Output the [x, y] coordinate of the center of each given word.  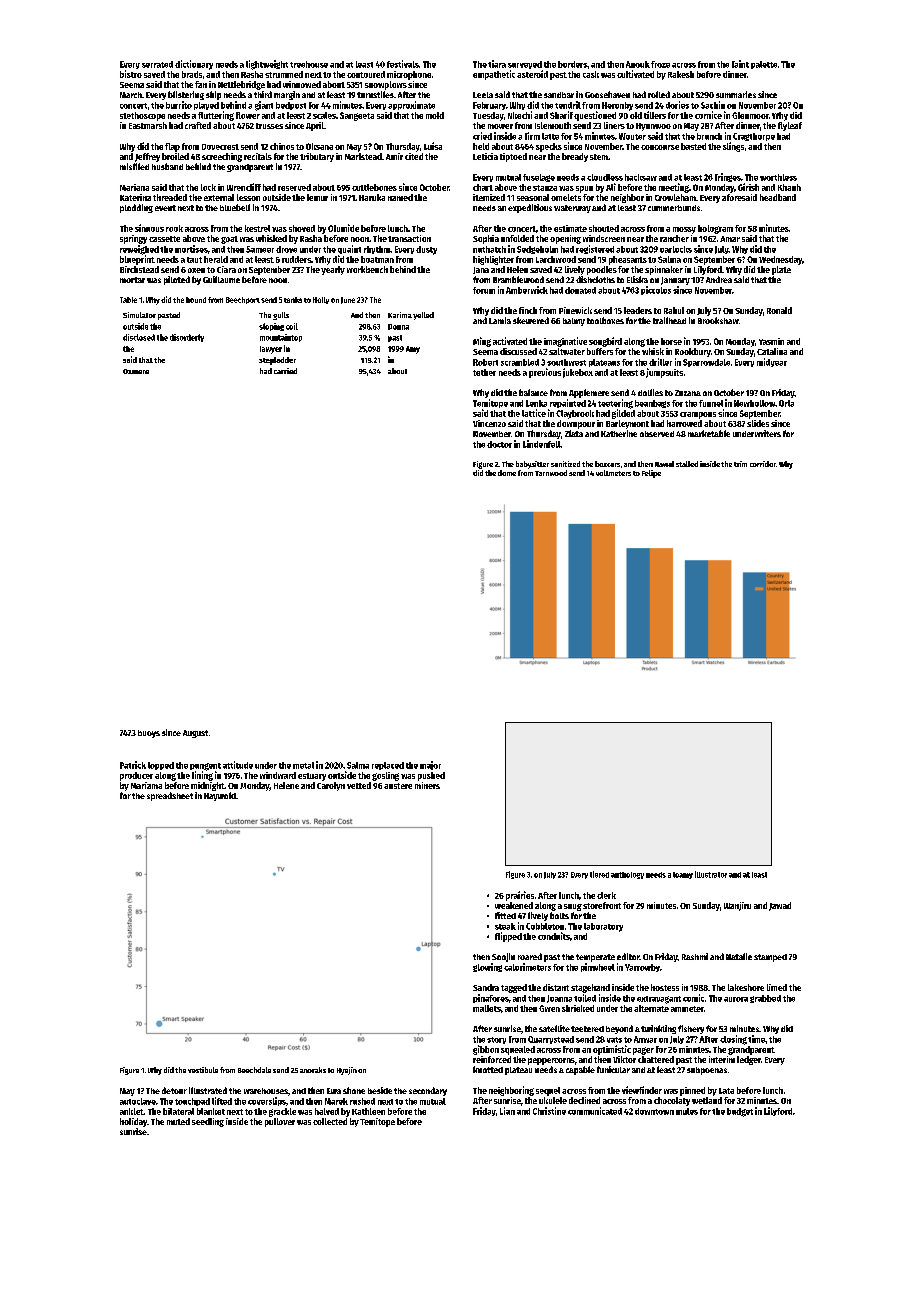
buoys [149, 734]
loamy [683, 875]
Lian [507, 1111]
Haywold [220, 796]
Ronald [779, 310]
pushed [431, 776]
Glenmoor [750, 115]
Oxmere [136, 371]
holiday [133, 1122]
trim [740, 464]
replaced [388, 766]
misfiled [134, 166]
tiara [497, 64]
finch [528, 310]
